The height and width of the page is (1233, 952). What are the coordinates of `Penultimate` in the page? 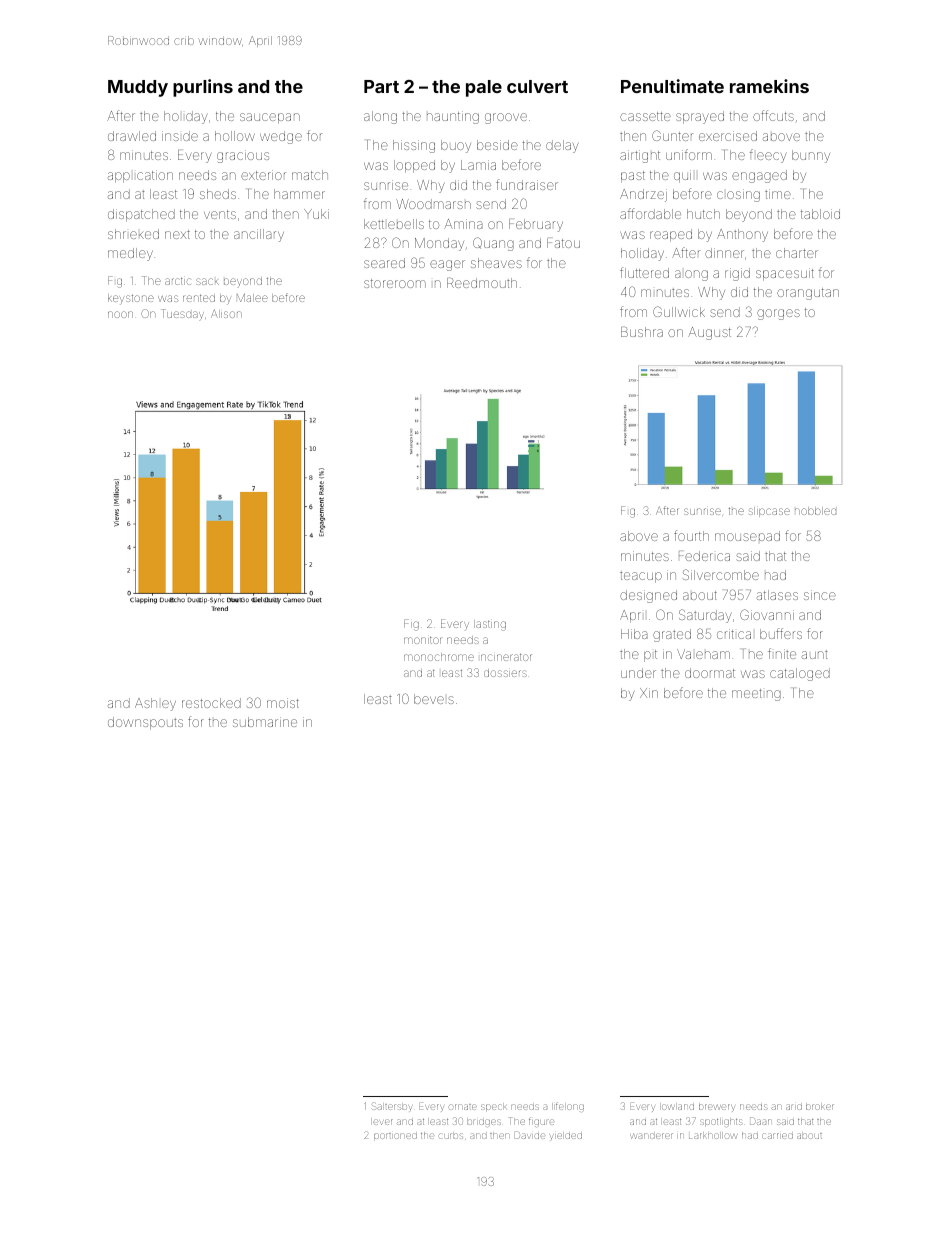 It's located at (672, 86).
